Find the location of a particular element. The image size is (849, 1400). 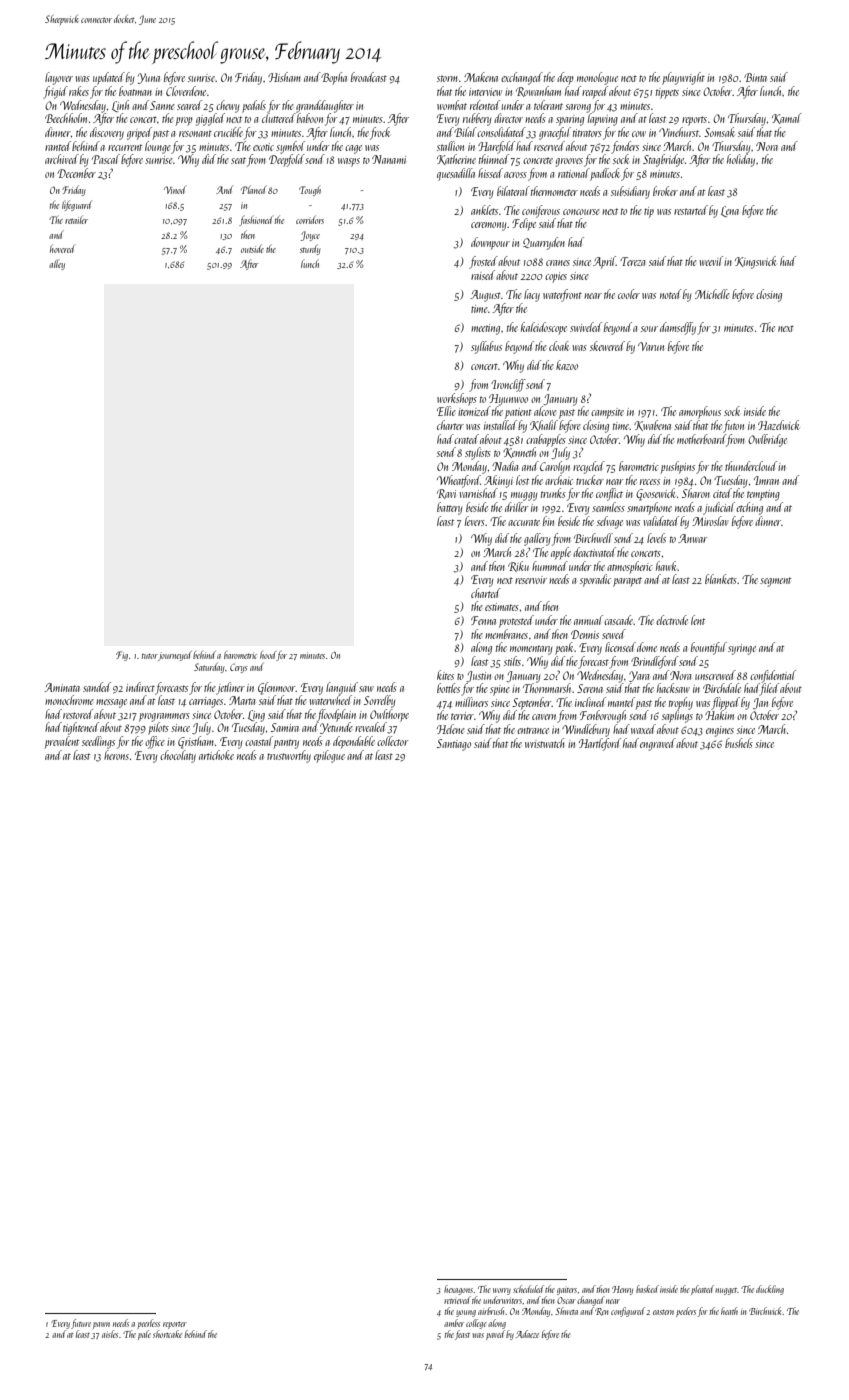

kites is located at coordinates (445, 675).
